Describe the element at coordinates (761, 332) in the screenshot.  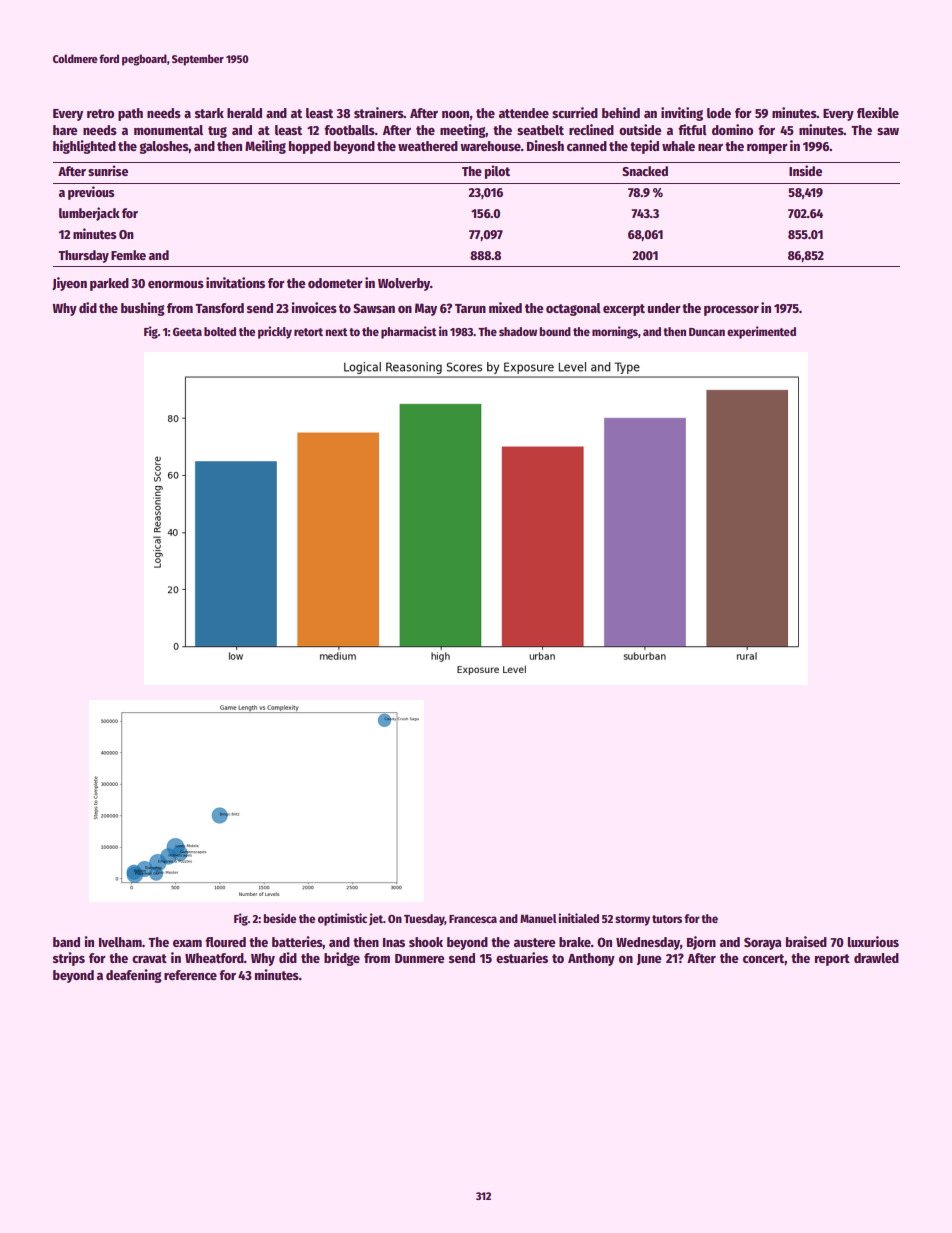
I see `experimented` at that location.
